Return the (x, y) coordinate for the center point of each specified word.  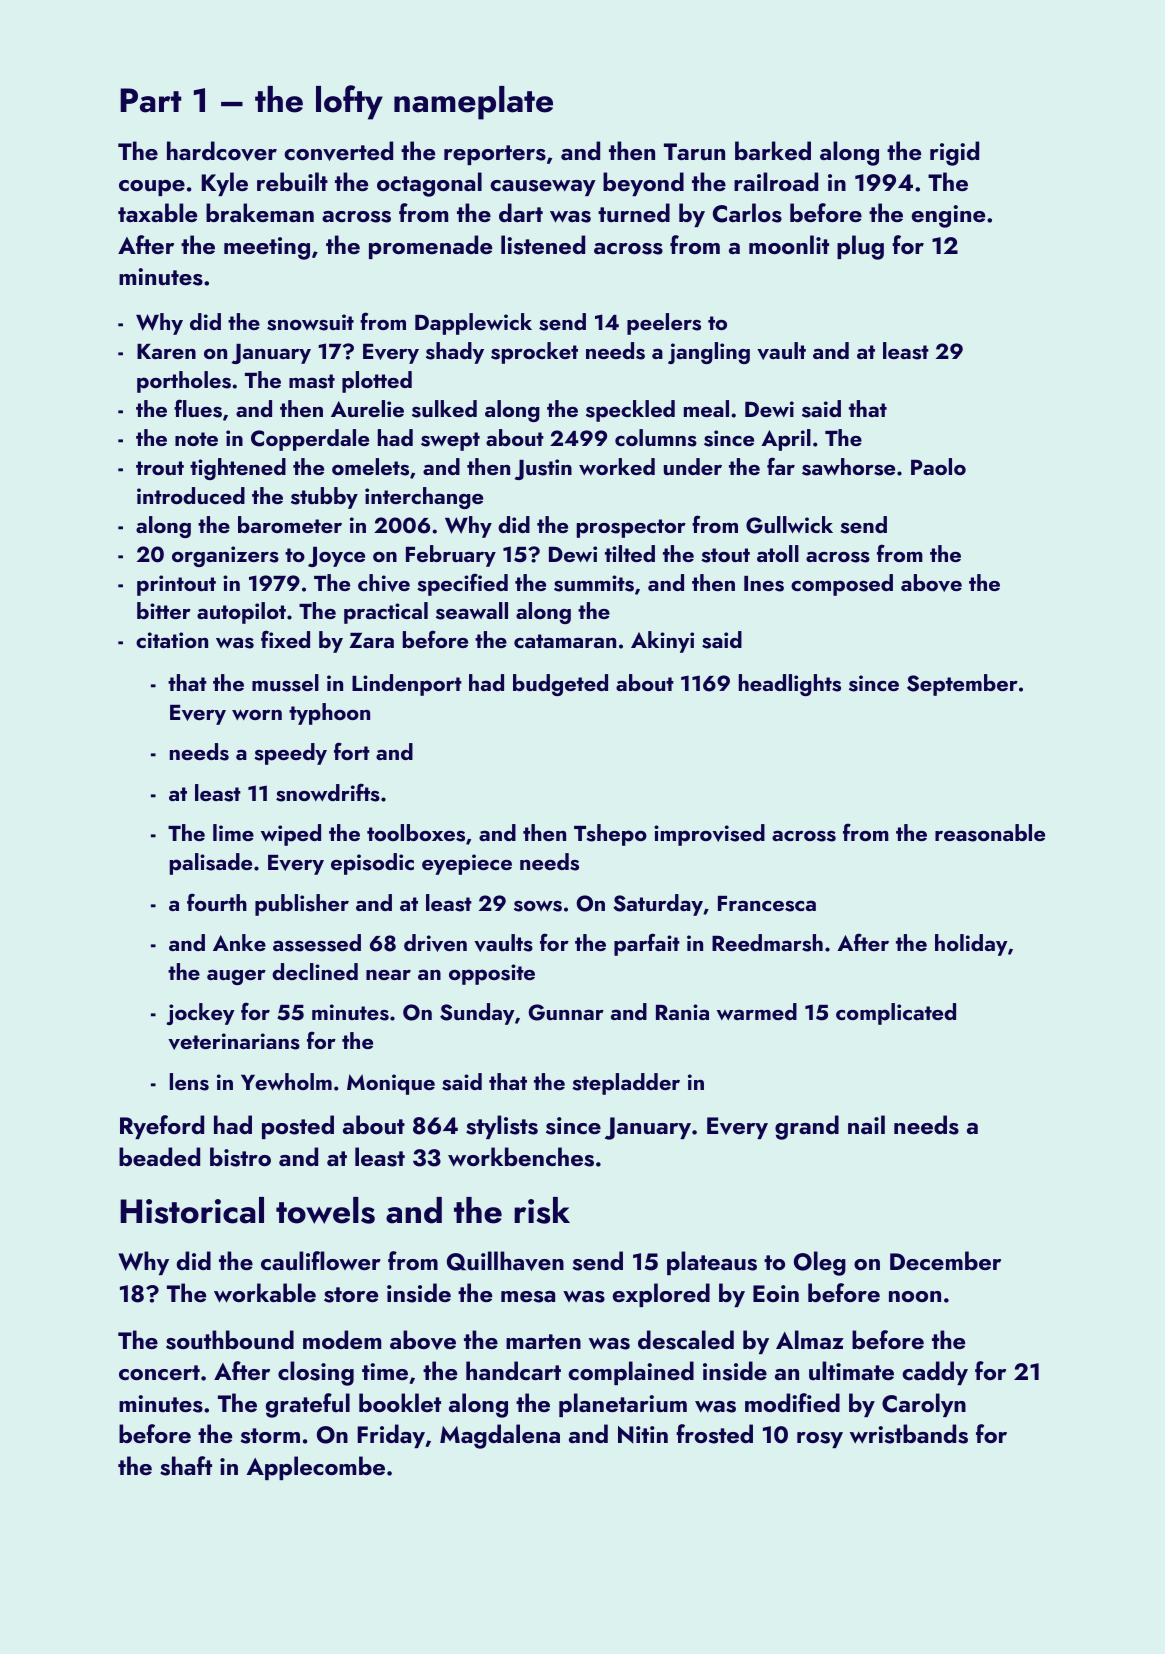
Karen (166, 351)
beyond (643, 184)
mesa (528, 1297)
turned (634, 213)
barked (773, 150)
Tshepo (610, 835)
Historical (192, 1210)
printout (176, 585)
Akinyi (662, 642)
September (962, 685)
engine (948, 216)
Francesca (767, 904)
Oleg (820, 1263)
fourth (217, 902)
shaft (186, 1466)
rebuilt (292, 182)
